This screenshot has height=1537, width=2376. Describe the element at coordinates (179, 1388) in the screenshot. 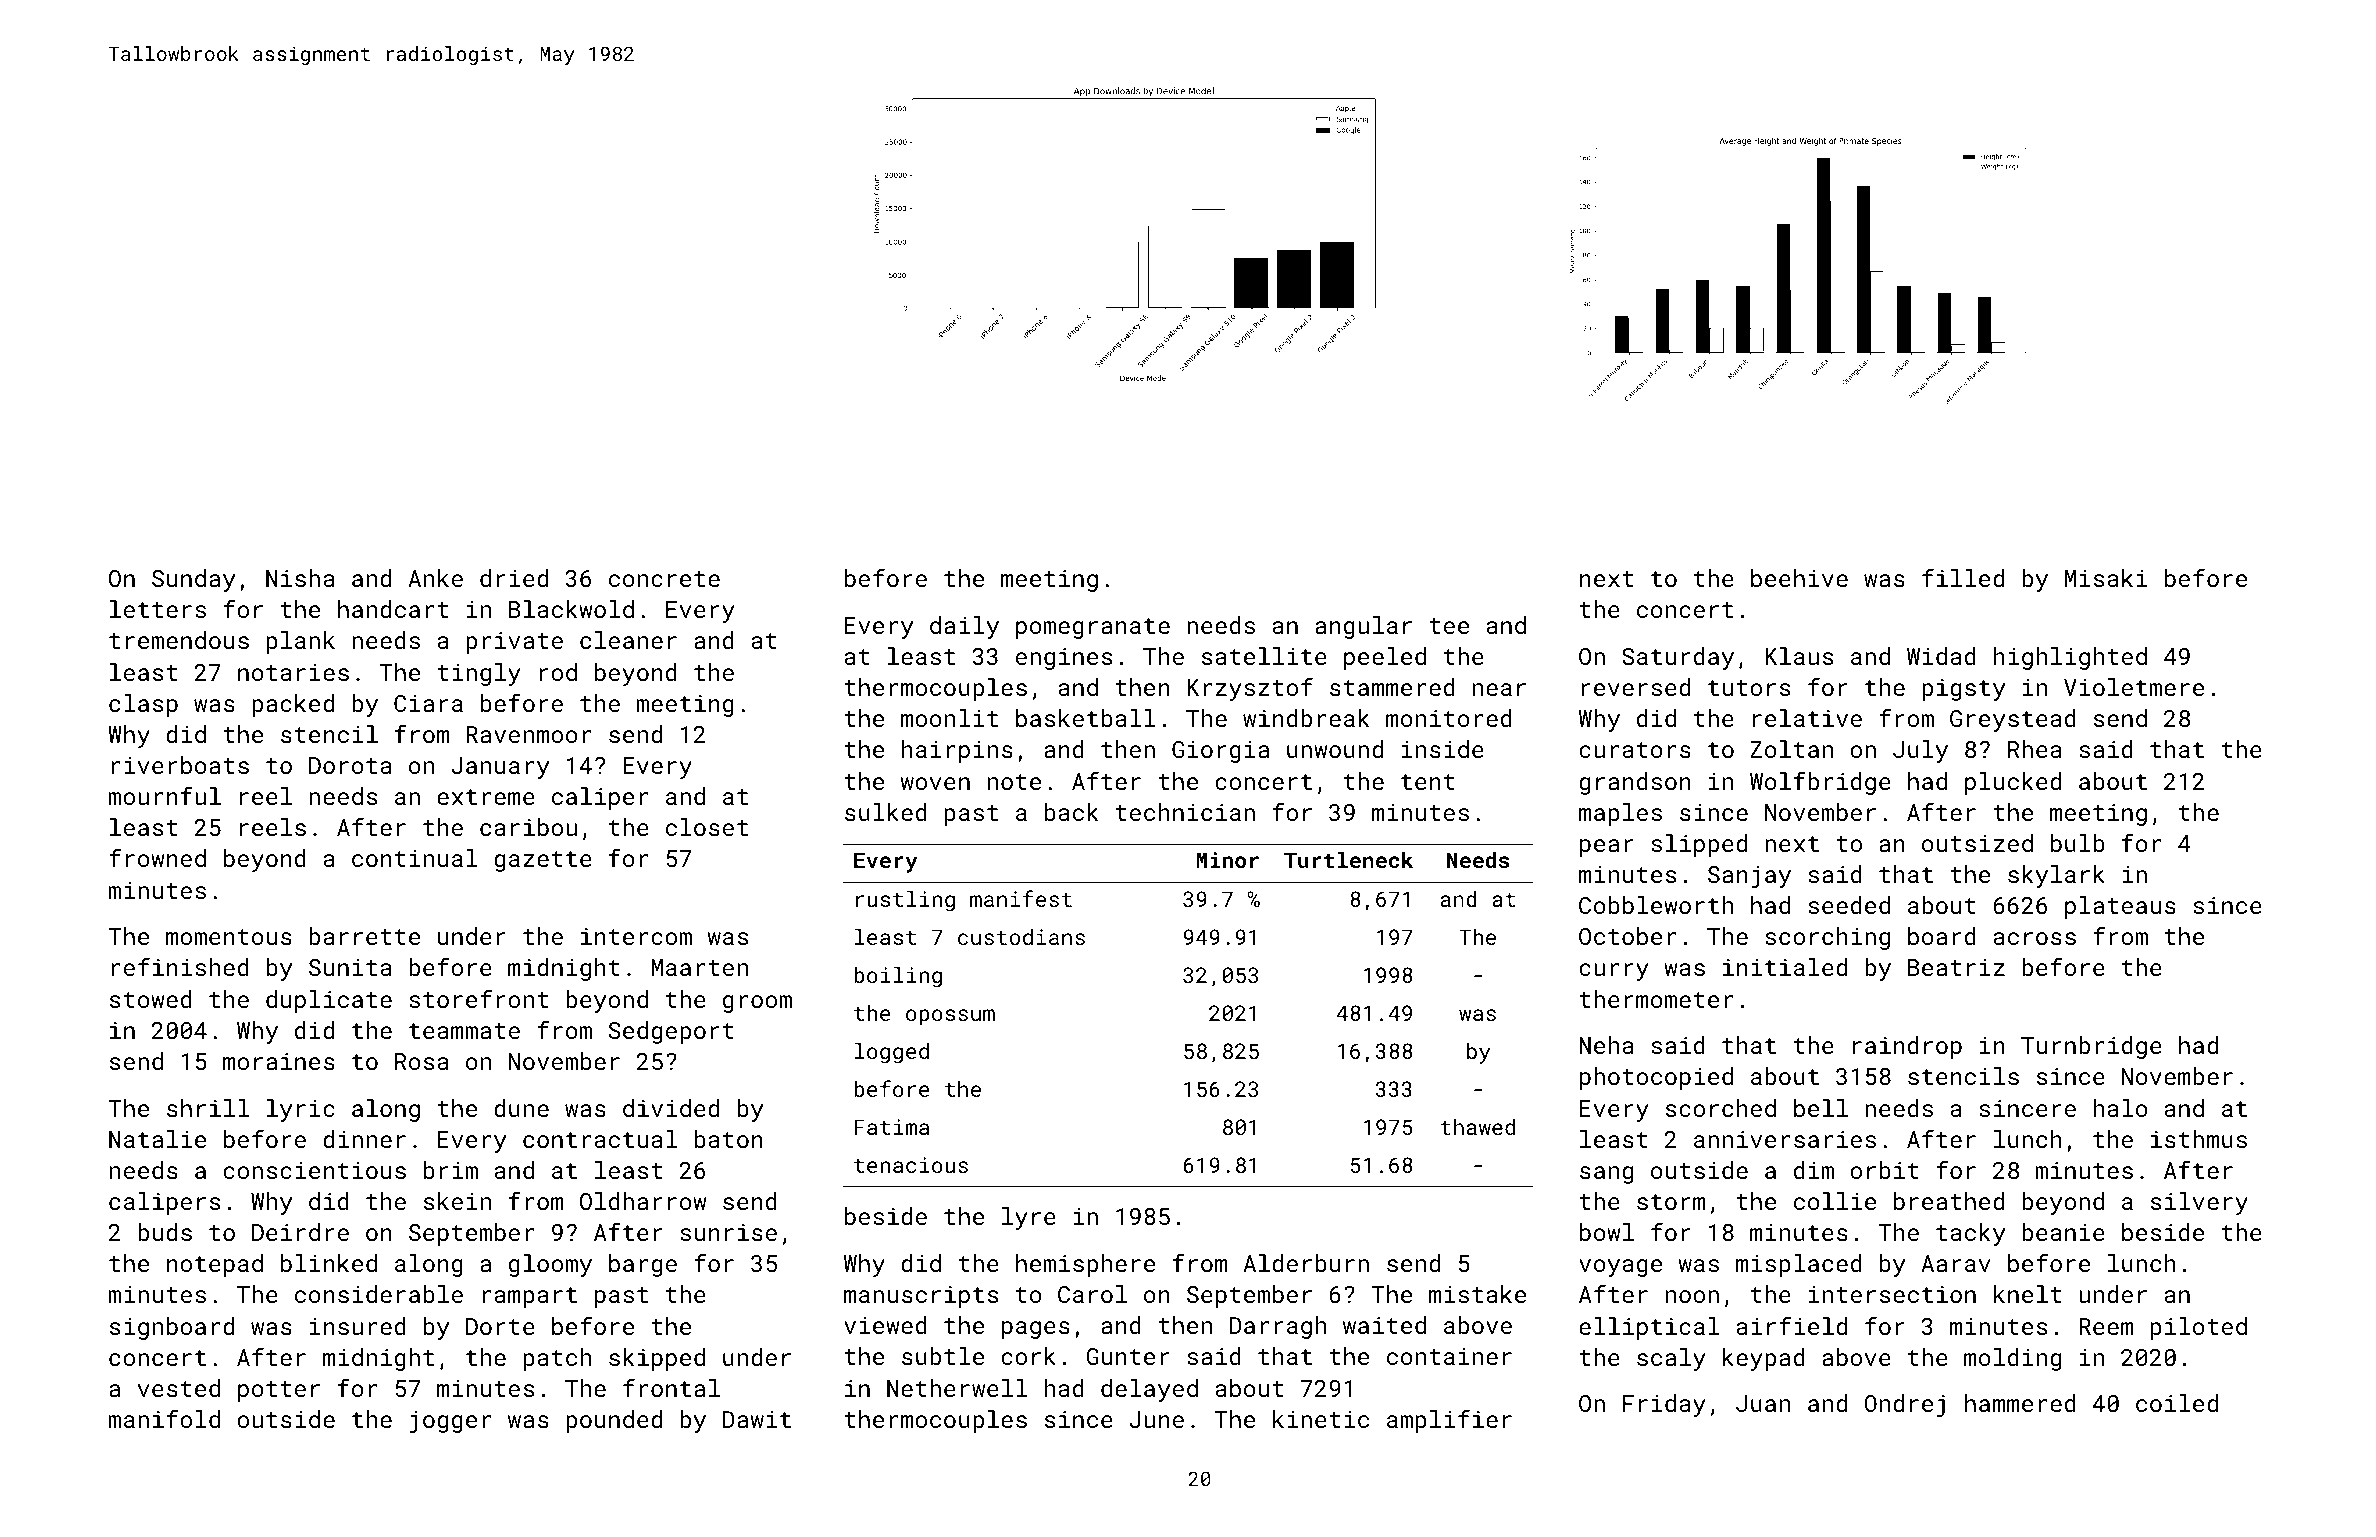

I see `vested` at that location.
